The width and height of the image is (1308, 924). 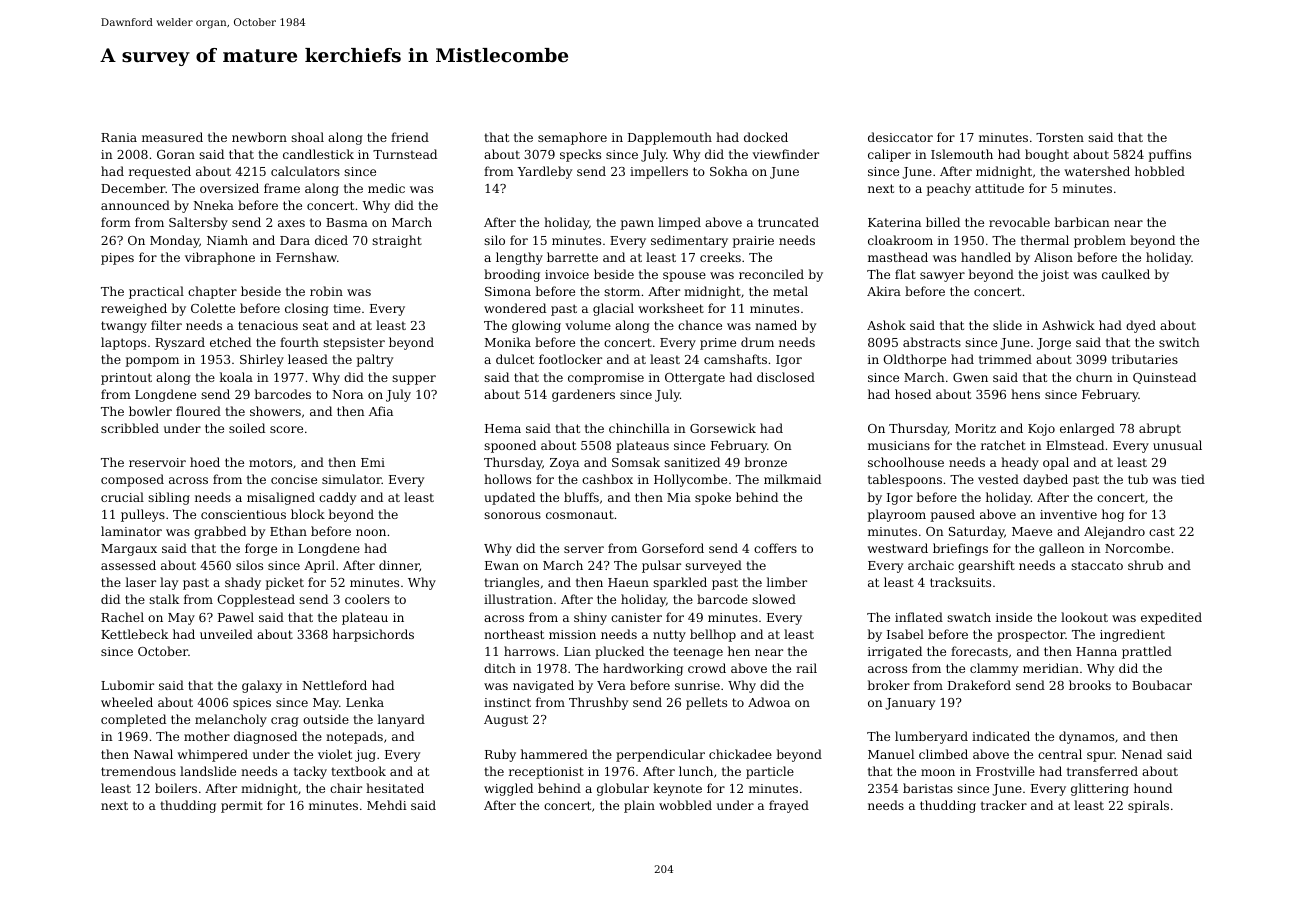 I want to click on creeks, so click(x=720, y=257).
